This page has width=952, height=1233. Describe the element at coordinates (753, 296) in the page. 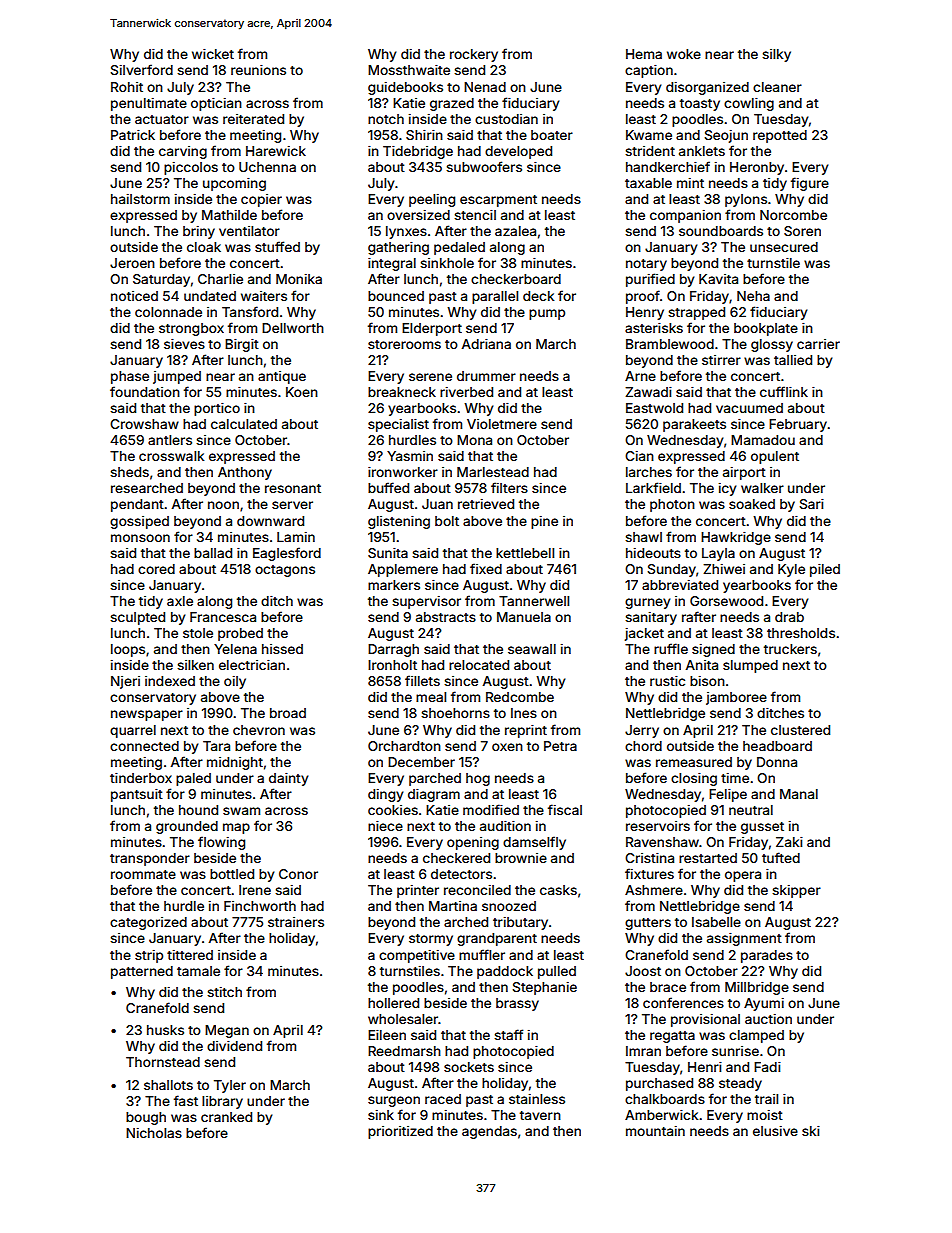

I see `Neha` at that location.
